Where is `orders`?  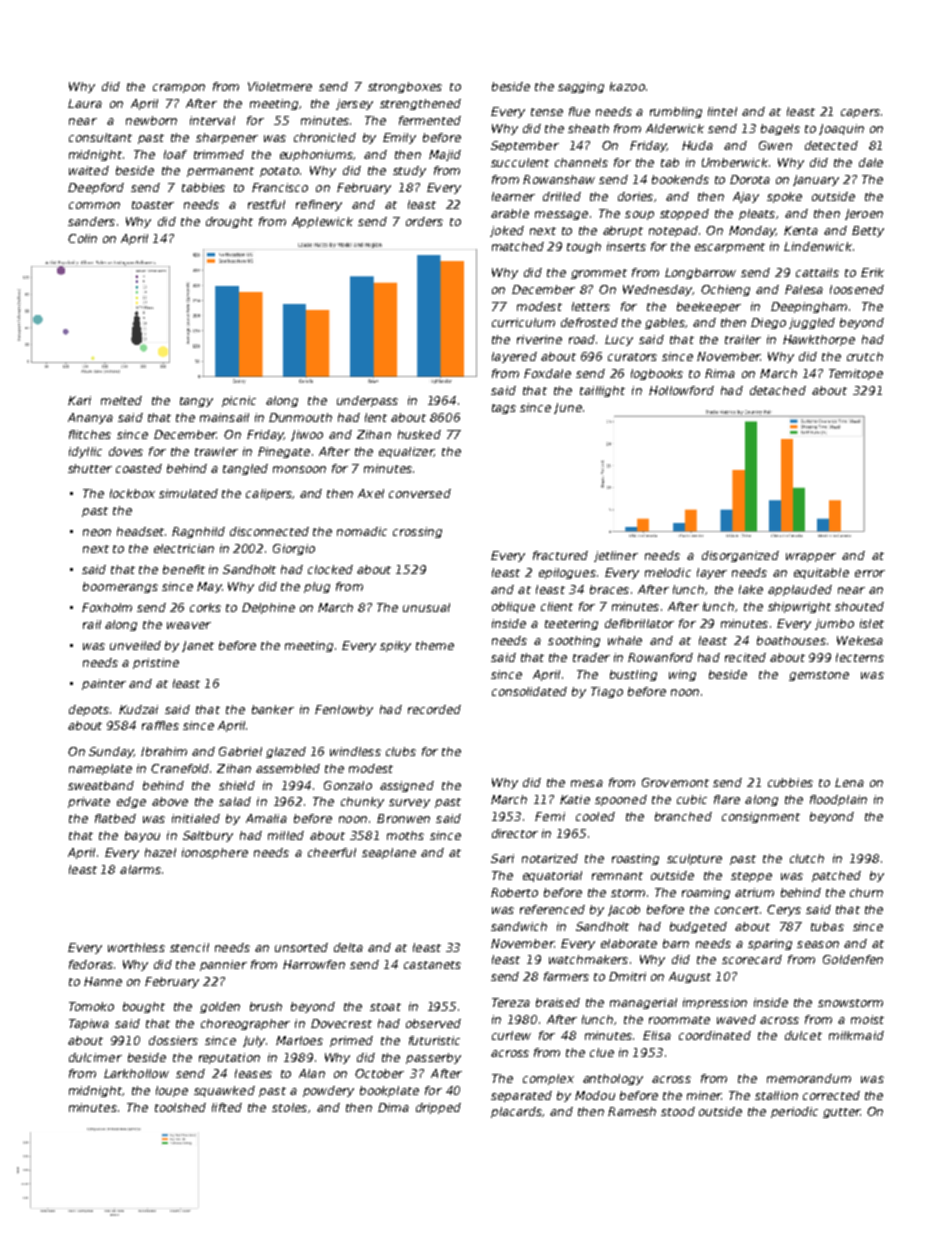
orders is located at coordinates (424, 221).
